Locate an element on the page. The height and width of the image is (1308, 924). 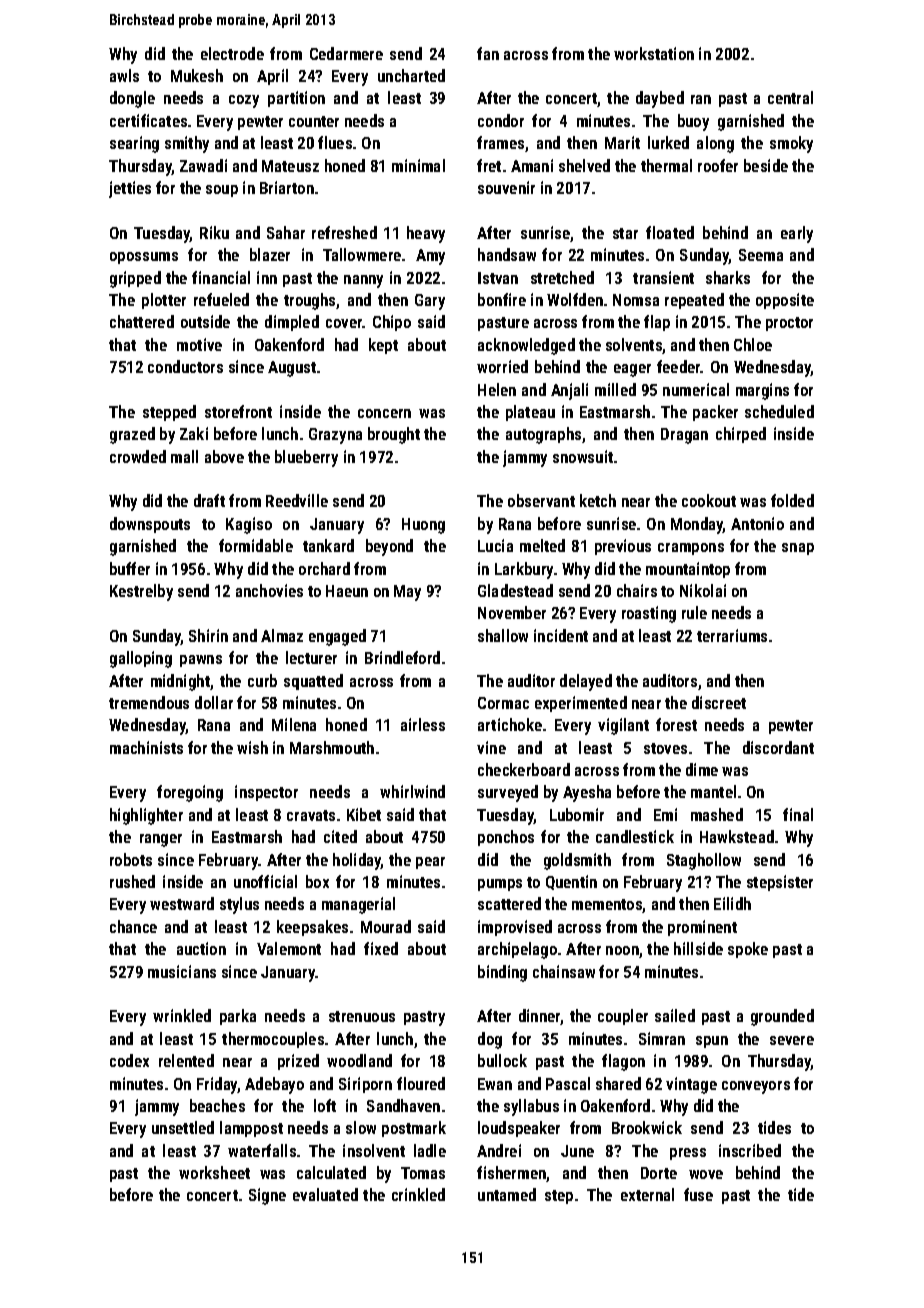
Signe is located at coordinates (267, 1196).
